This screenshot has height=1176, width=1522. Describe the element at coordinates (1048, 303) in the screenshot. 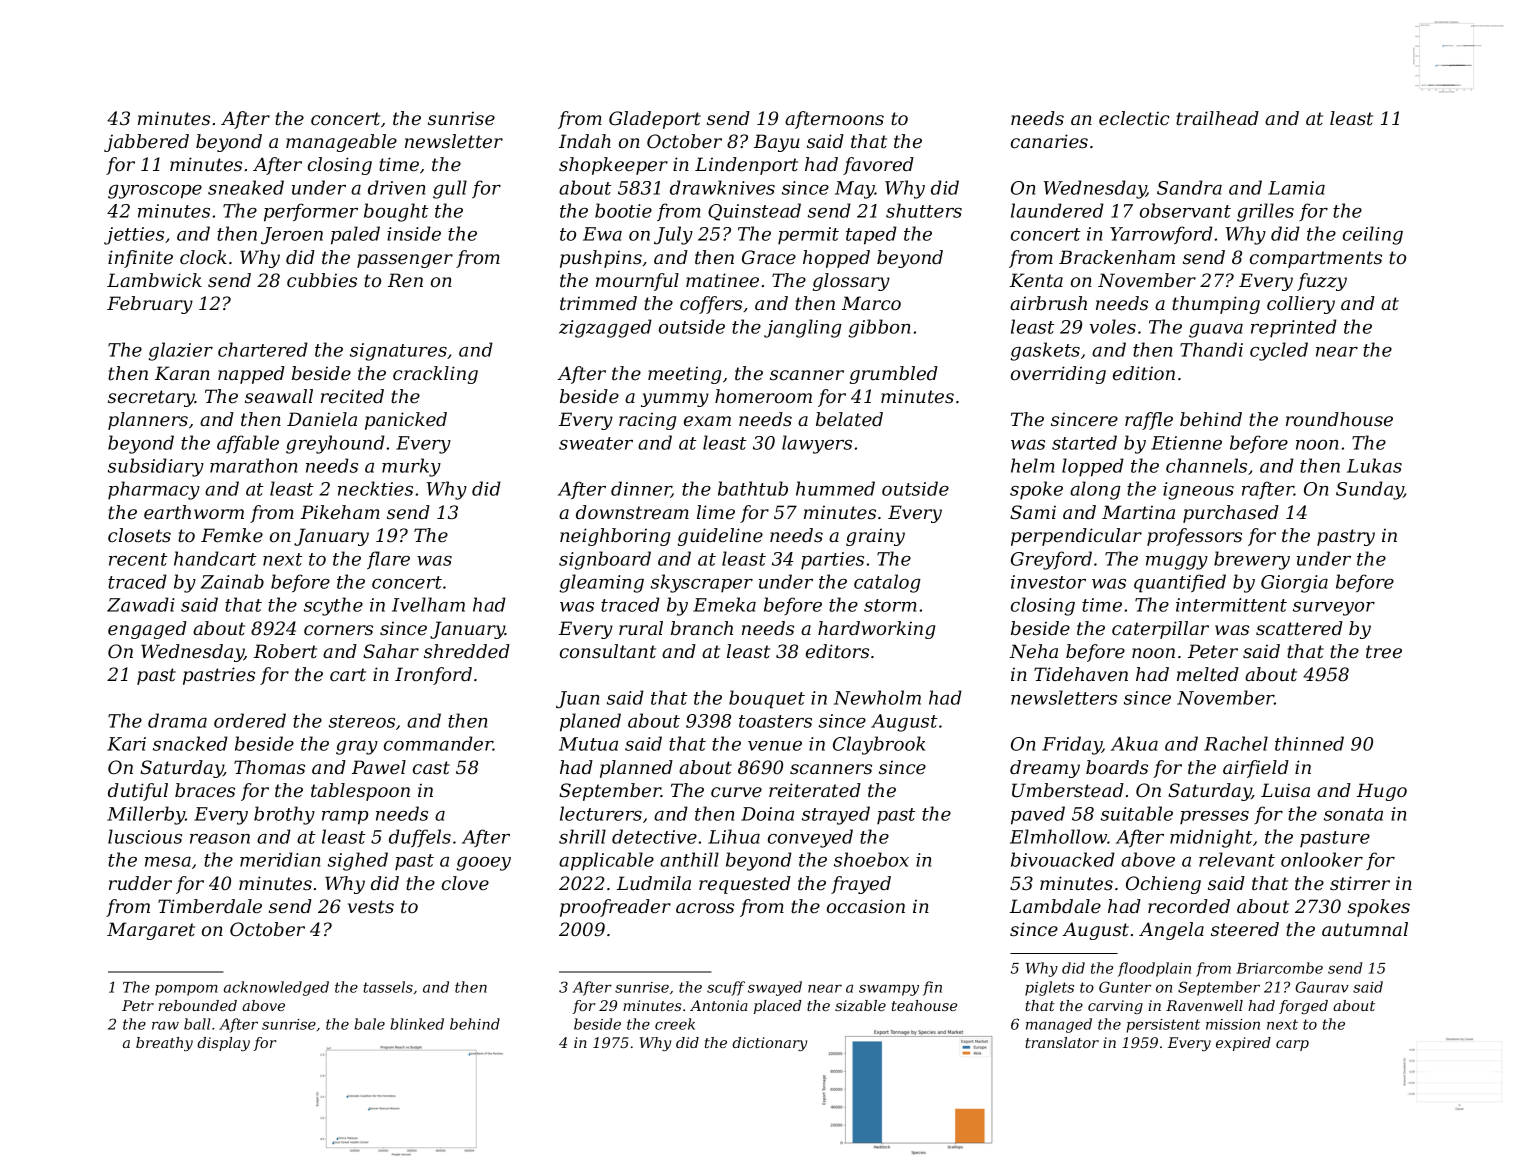

I see `airbrush` at that location.
